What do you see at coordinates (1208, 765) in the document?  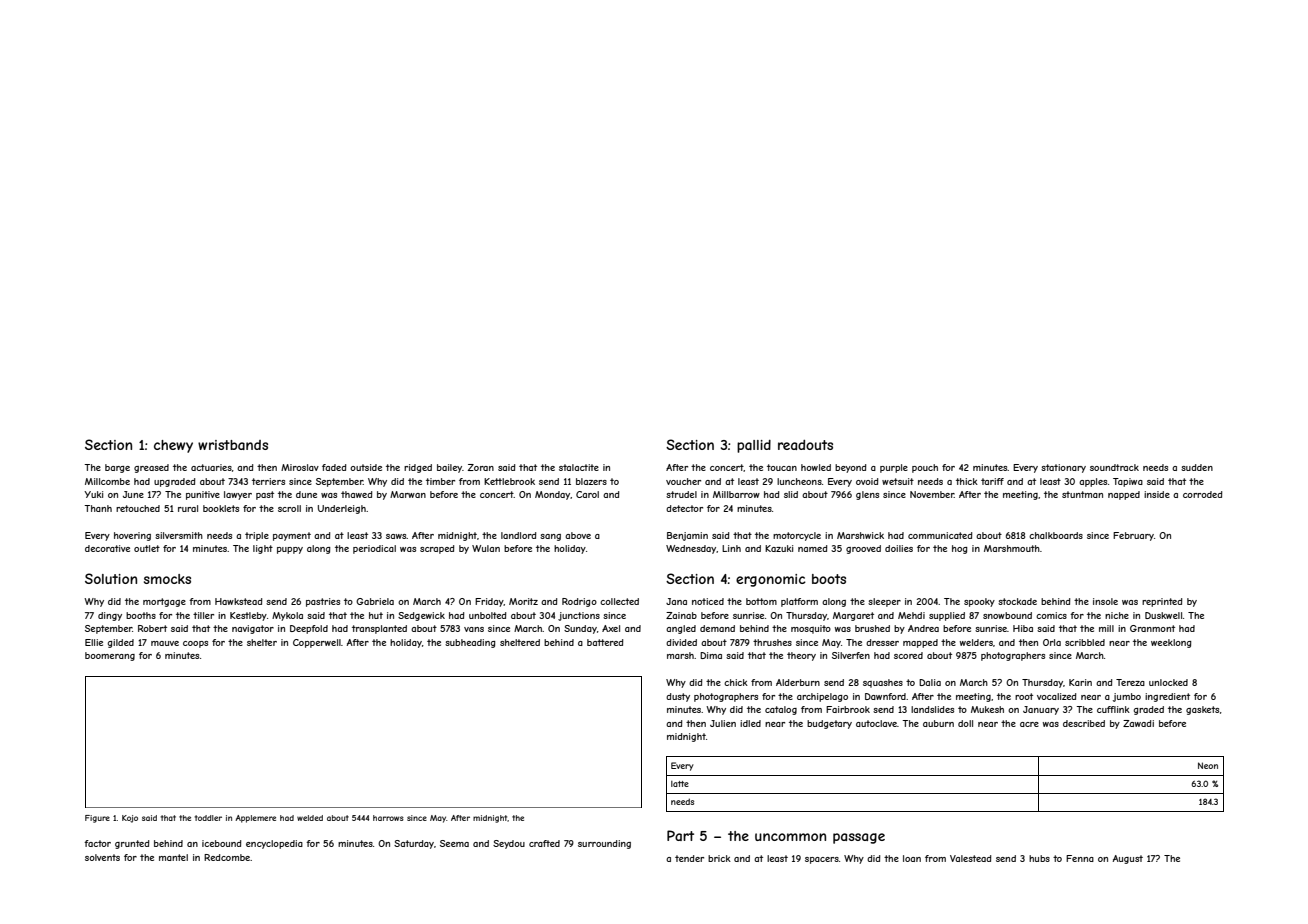 I see `Neon` at bounding box center [1208, 765].
